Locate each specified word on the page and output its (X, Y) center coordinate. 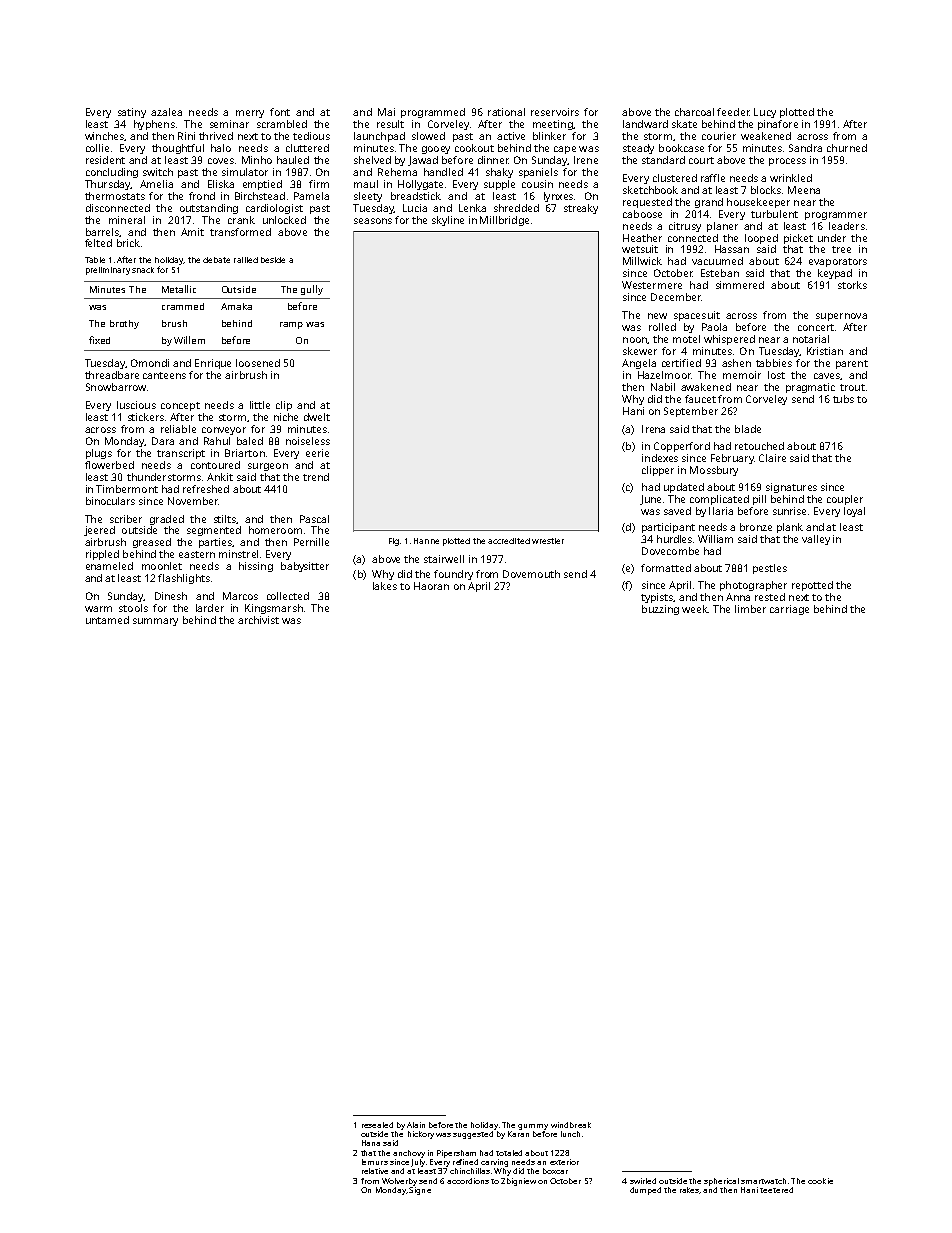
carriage (789, 610)
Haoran (431, 586)
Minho (257, 160)
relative (375, 1171)
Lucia (415, 208)
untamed (107, 620)
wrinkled (791, 178)
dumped (645, 1191)
